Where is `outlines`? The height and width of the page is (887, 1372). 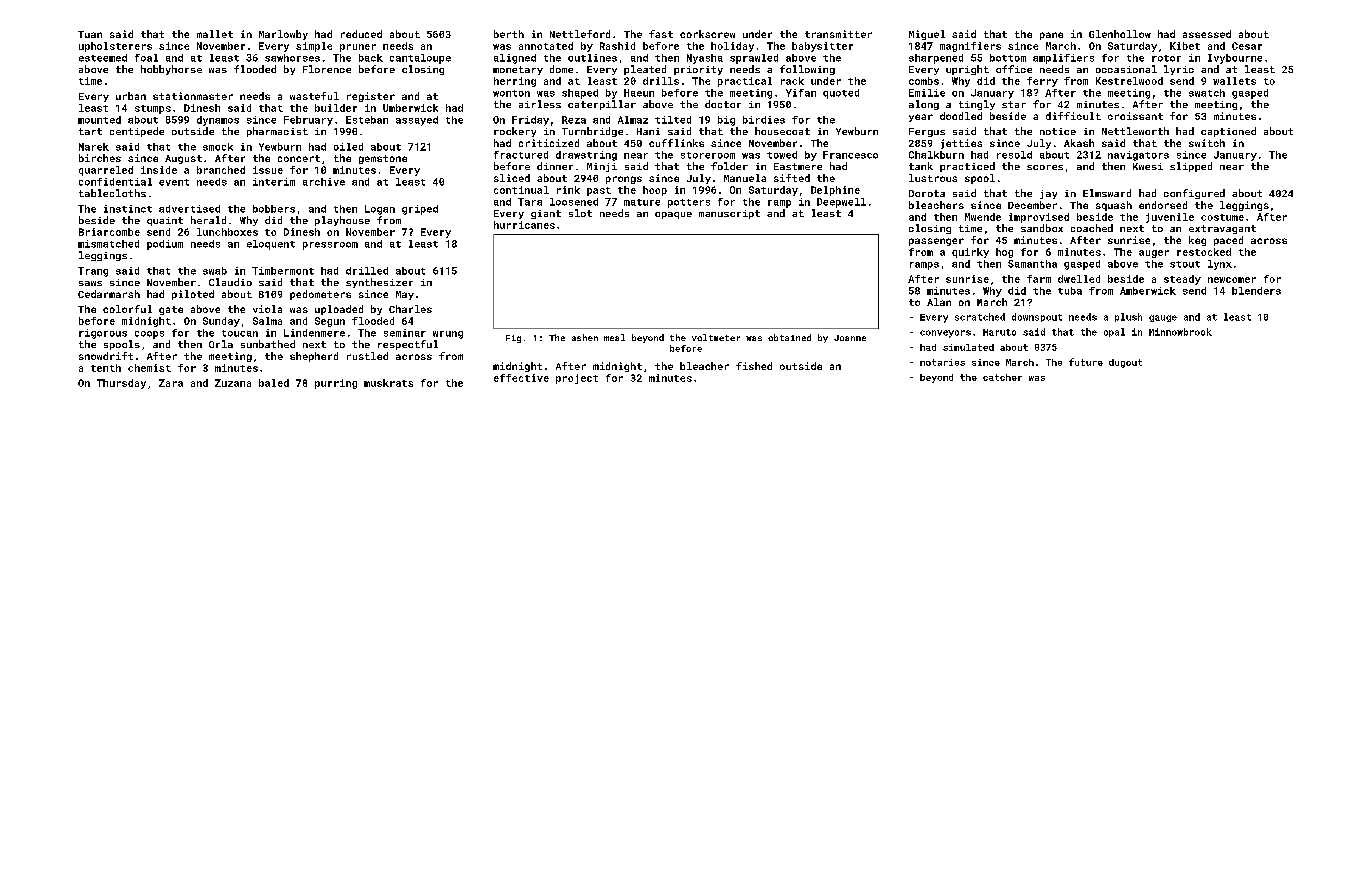 outlines is located at coordinates (592, 58).
